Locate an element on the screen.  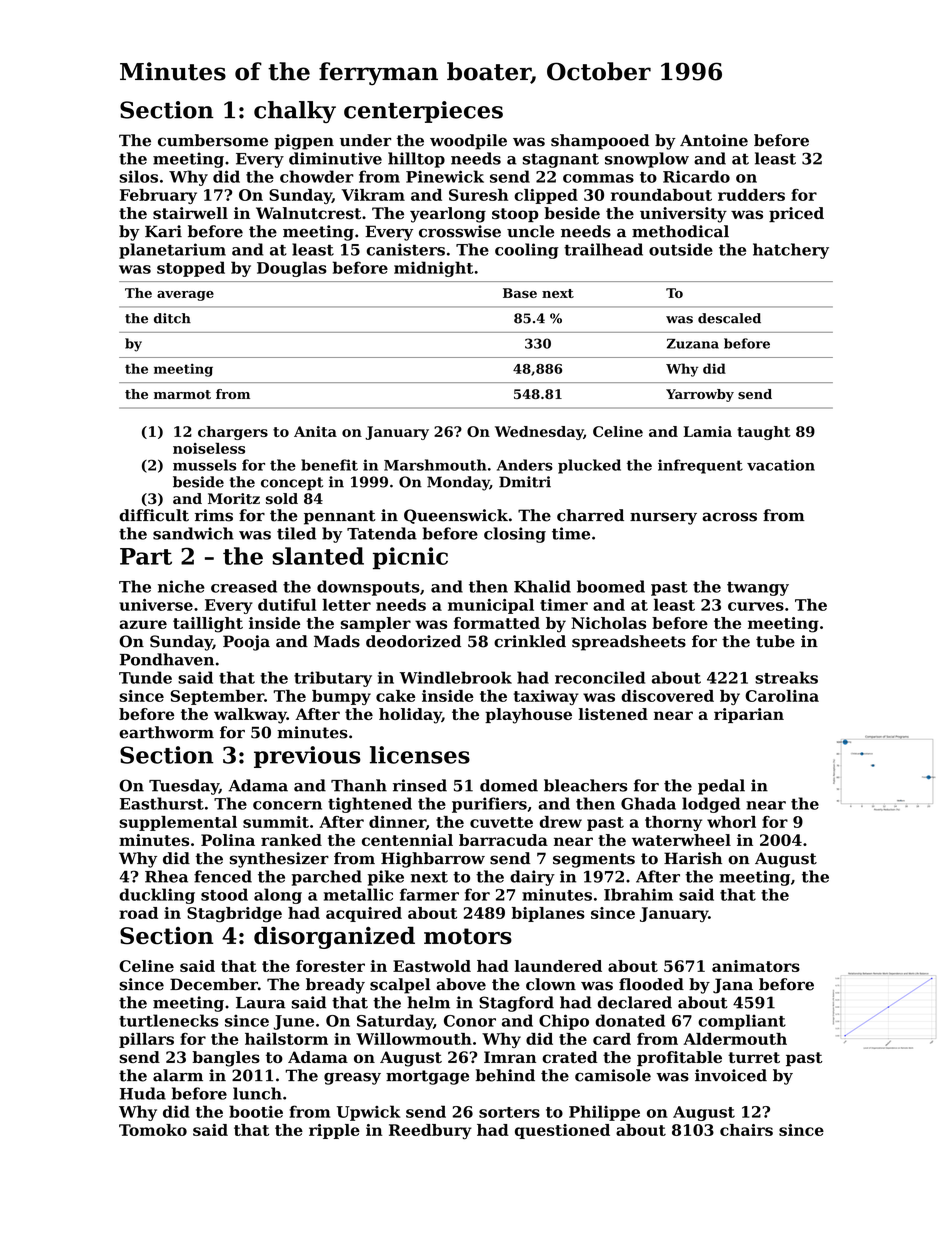
animators is located at coordinates (756, 966).
